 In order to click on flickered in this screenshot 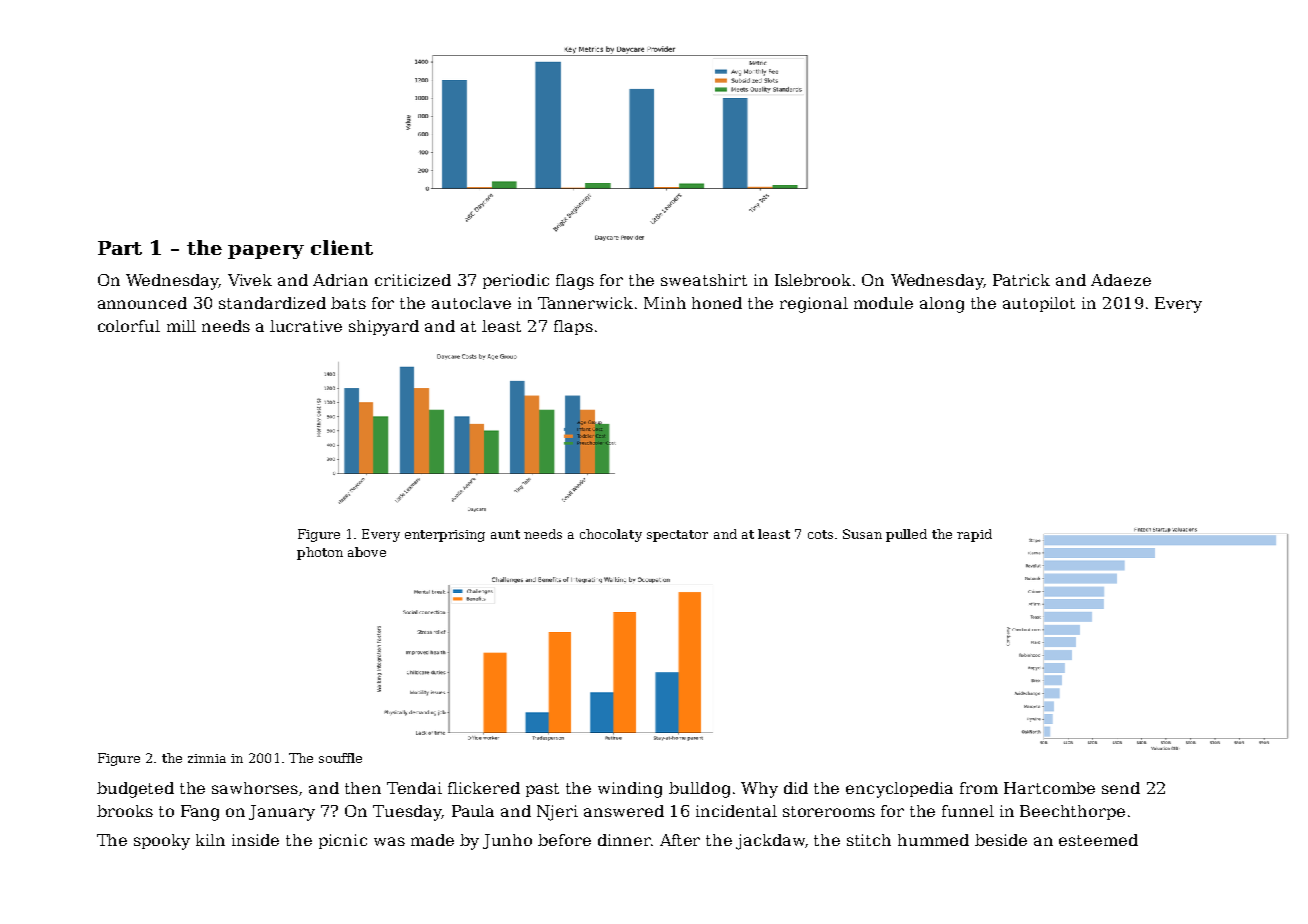, I will do `click(484, 788)`.
